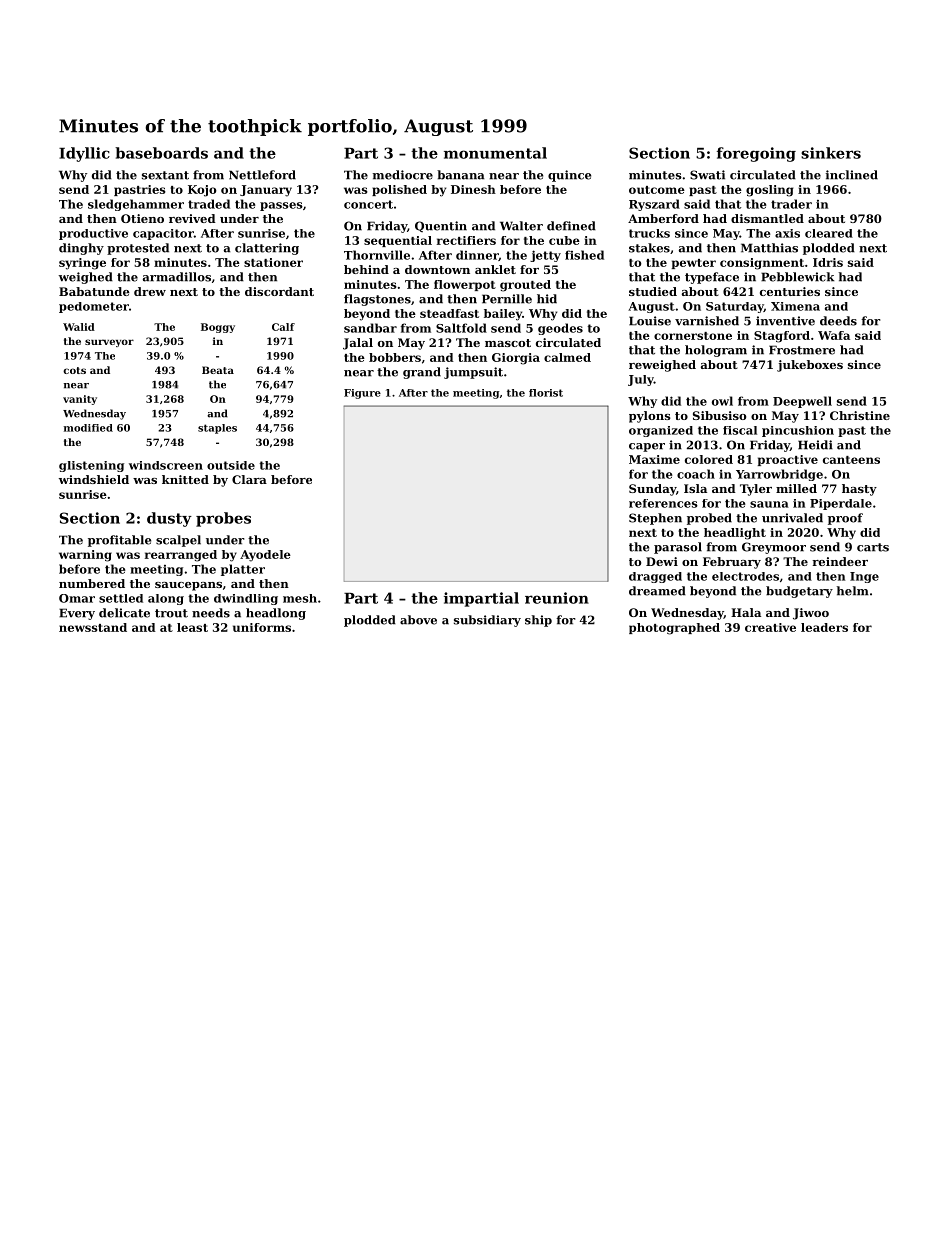  I want to click on monumental, so click(495, 153).
